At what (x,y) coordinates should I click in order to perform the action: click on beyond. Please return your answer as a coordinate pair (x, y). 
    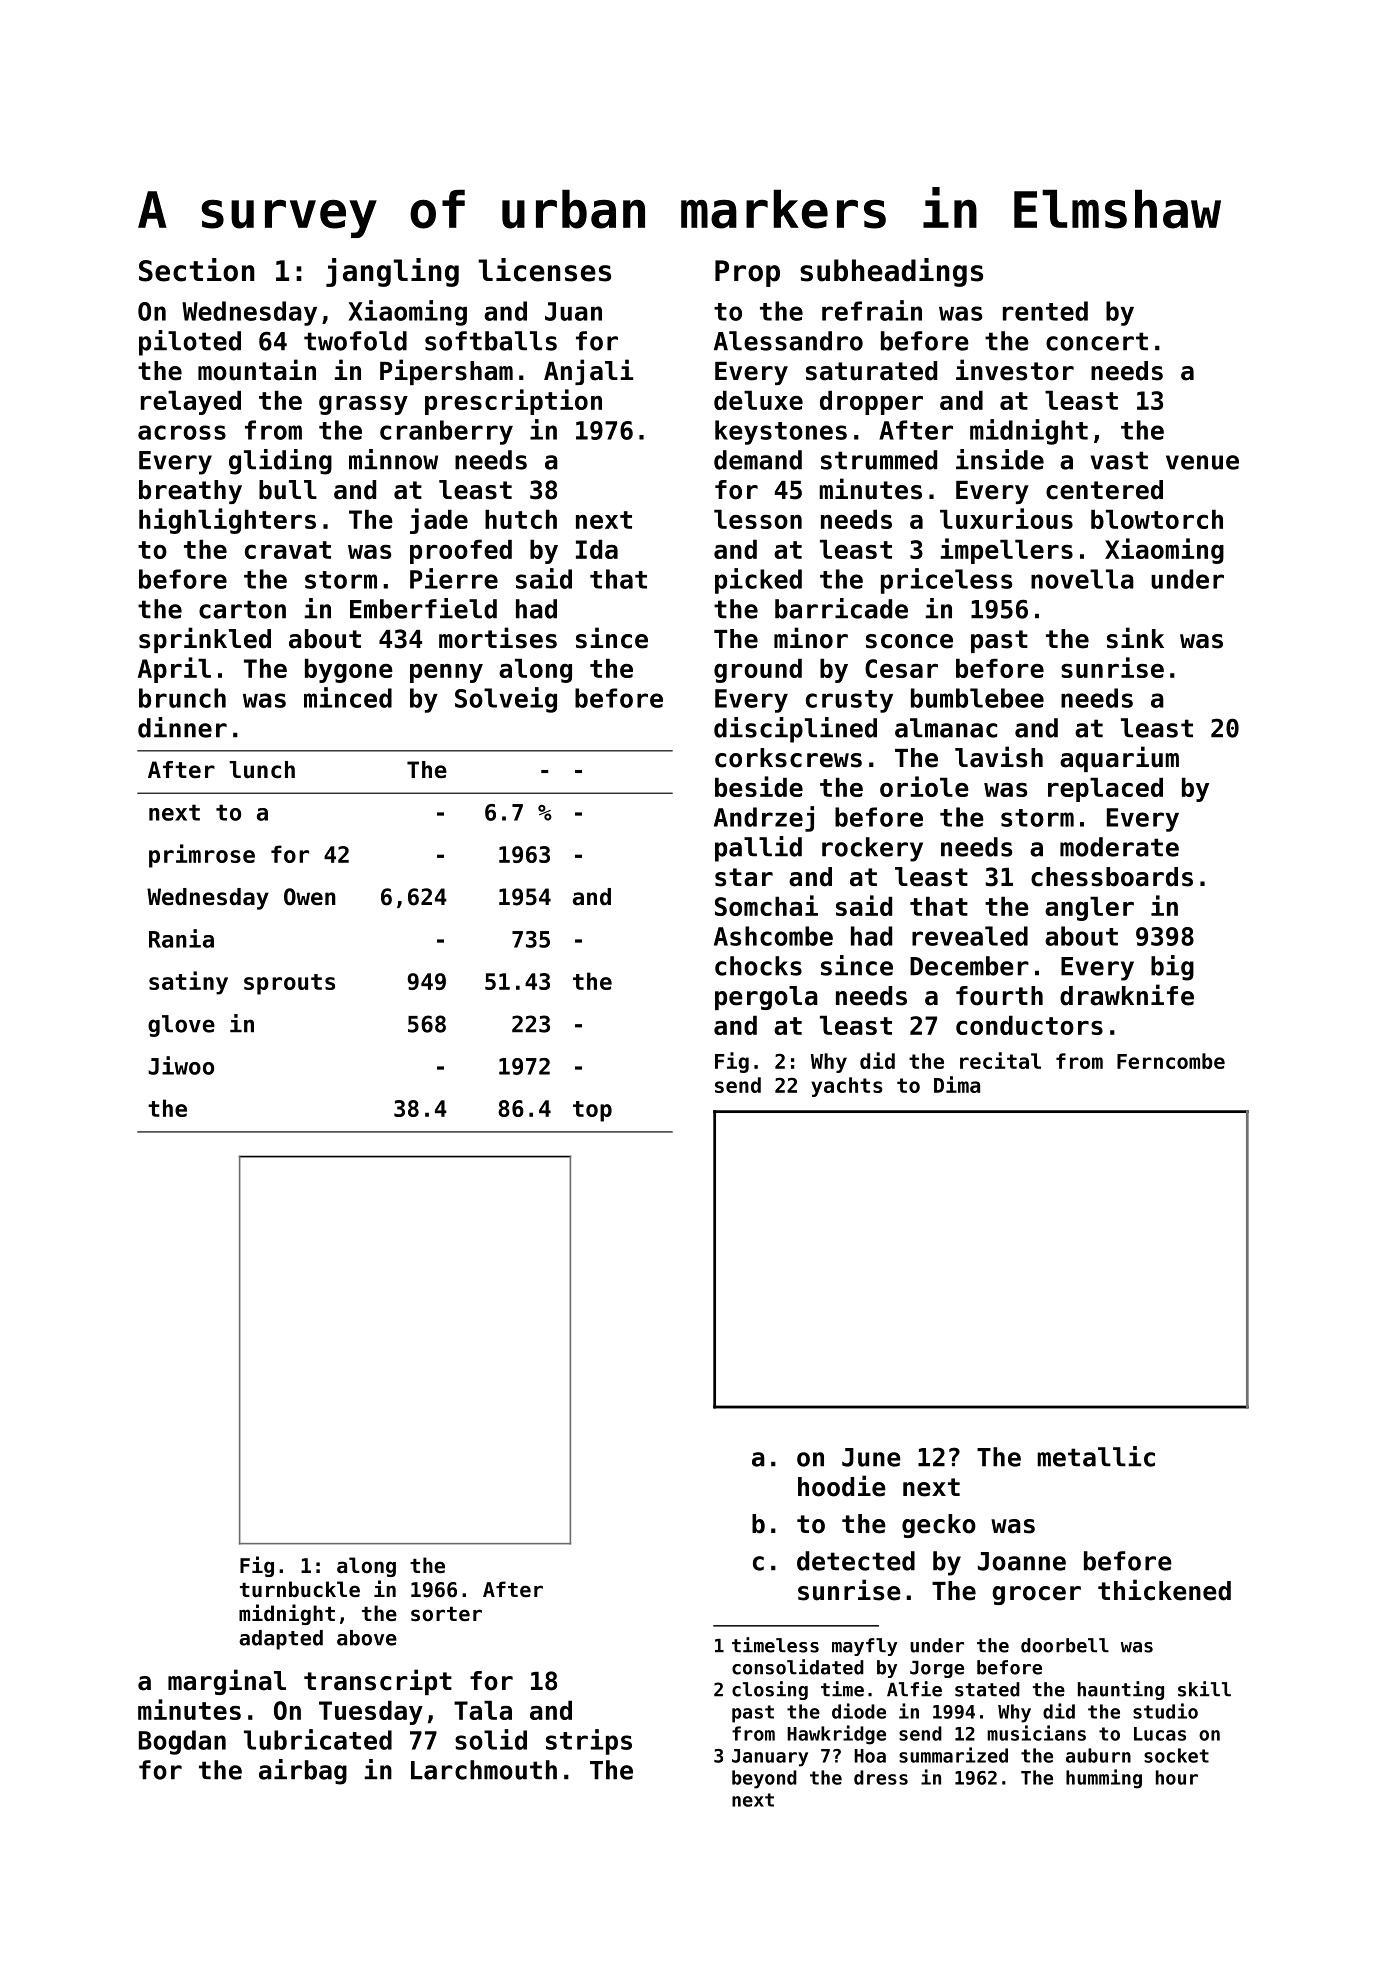
    Looking at the image, I should click on (764, 1779).
